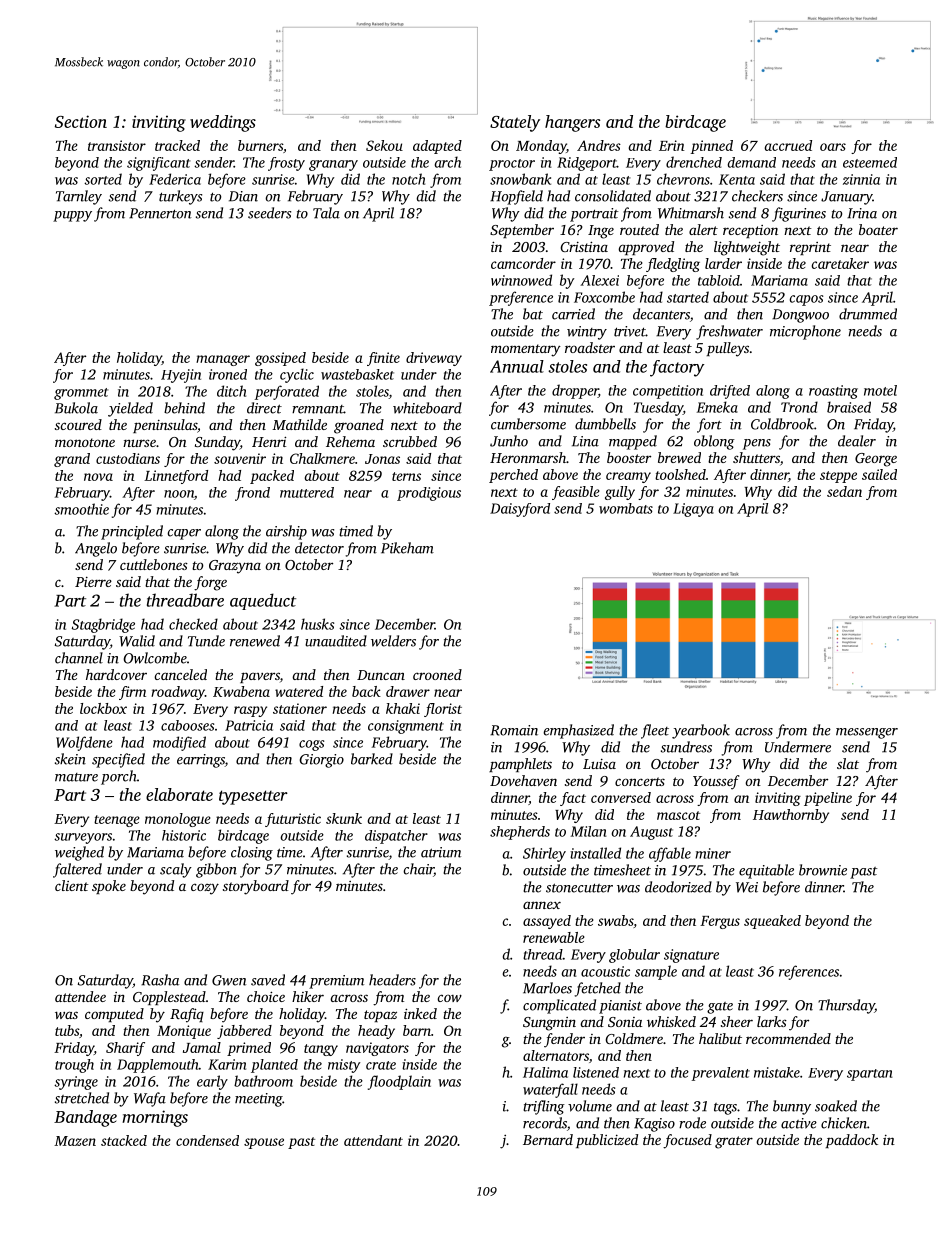 The width and height of the page is (952, 1233). What do you see at coordinates (207, 1140) in the page?
I see `condensed` at bounding box center [207, 1140].
